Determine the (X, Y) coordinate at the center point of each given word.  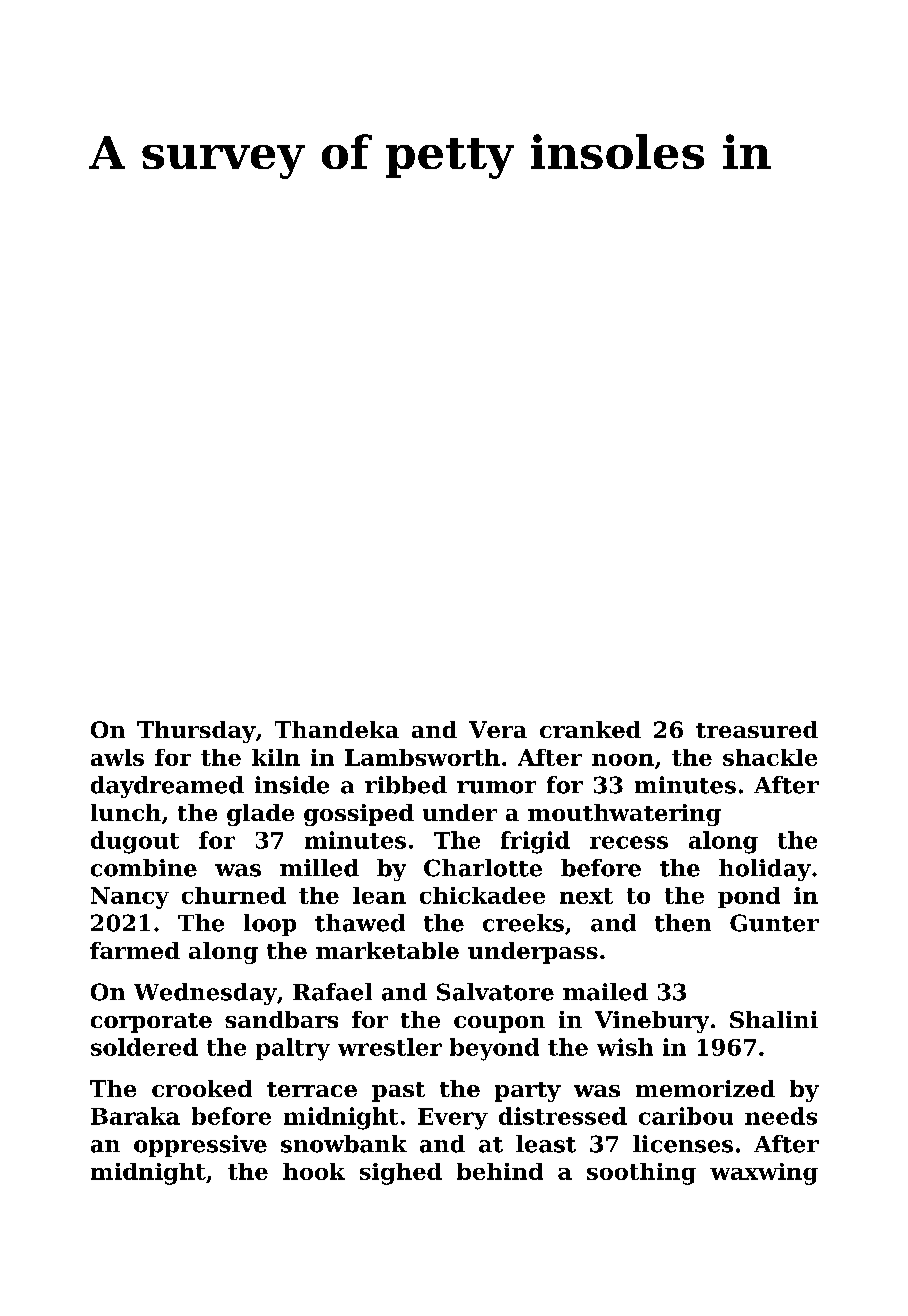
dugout (135, 842)
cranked (590, 729)
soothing (641, 1174)
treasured (757, 729)
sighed (401, 1174)
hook (314, 1171)
